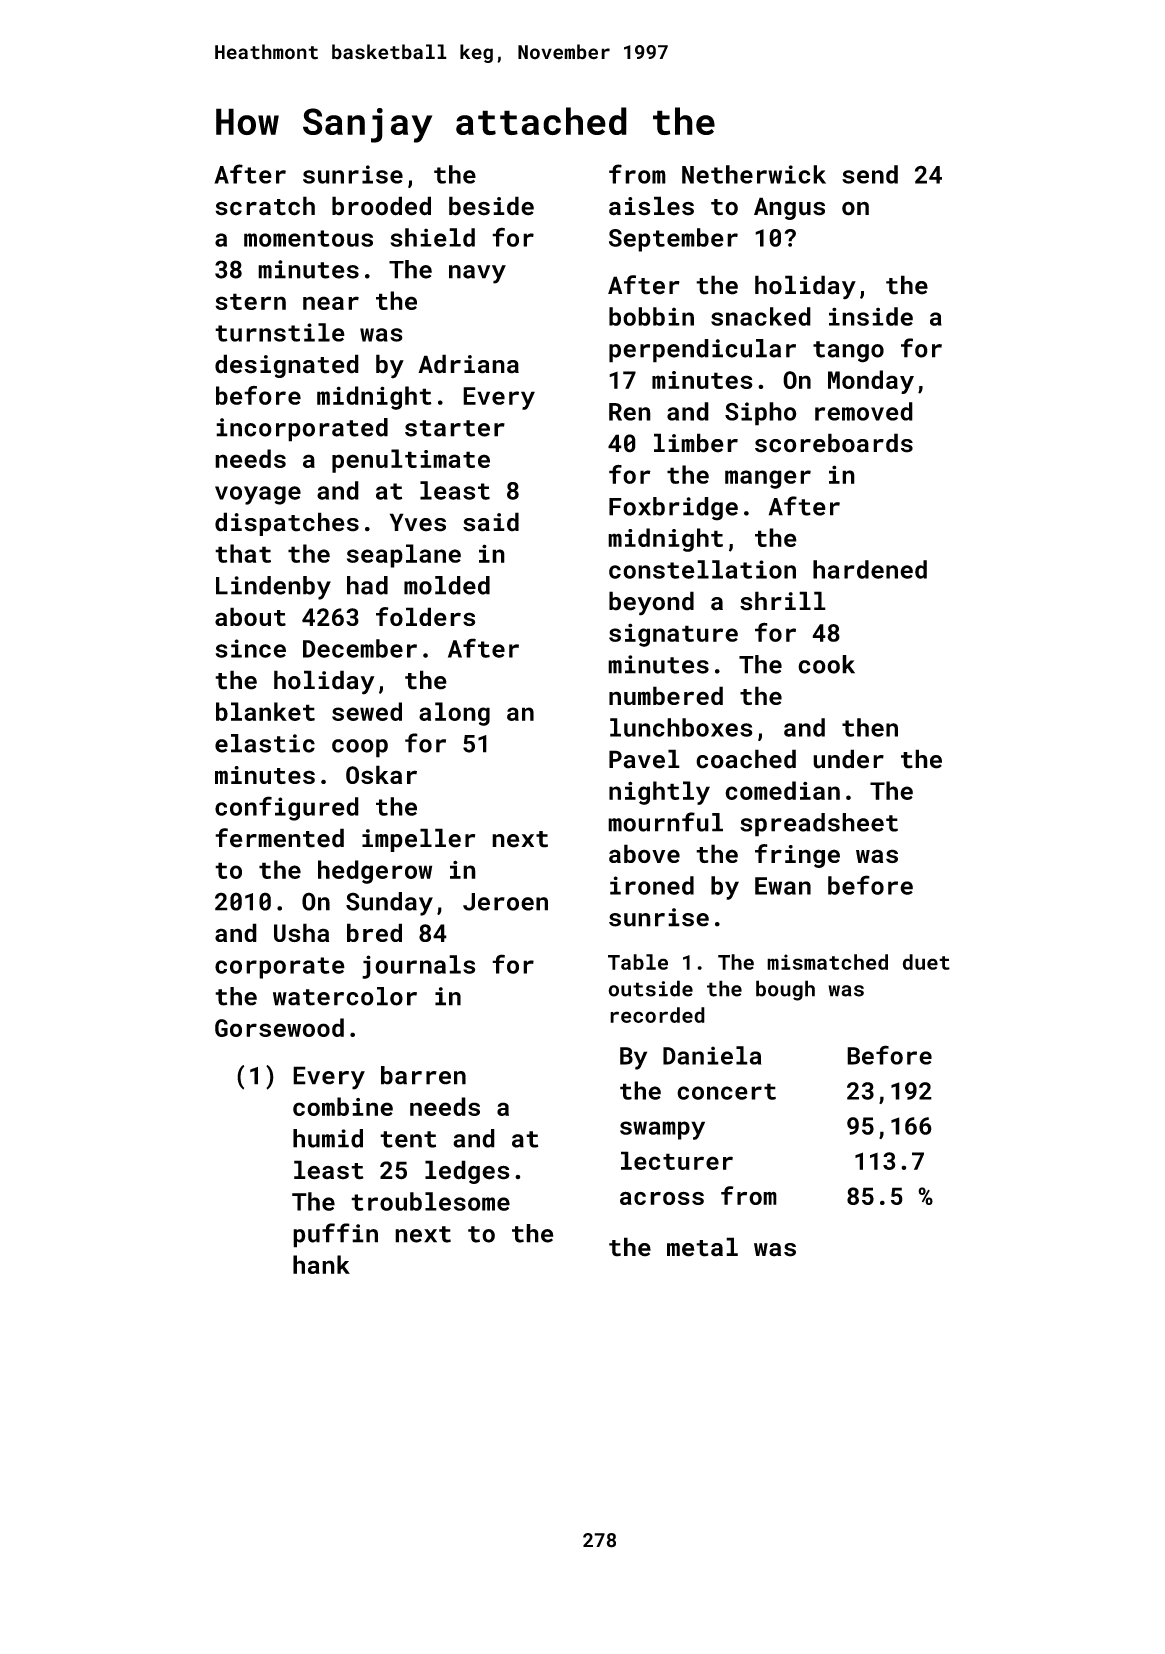 Image resolution: width=1165 pixels, height=1654 pixels. What do you see at coordinates (819, 825) in the screenshot?
I see `spreadsheet` at bounding box center [819, 825].
